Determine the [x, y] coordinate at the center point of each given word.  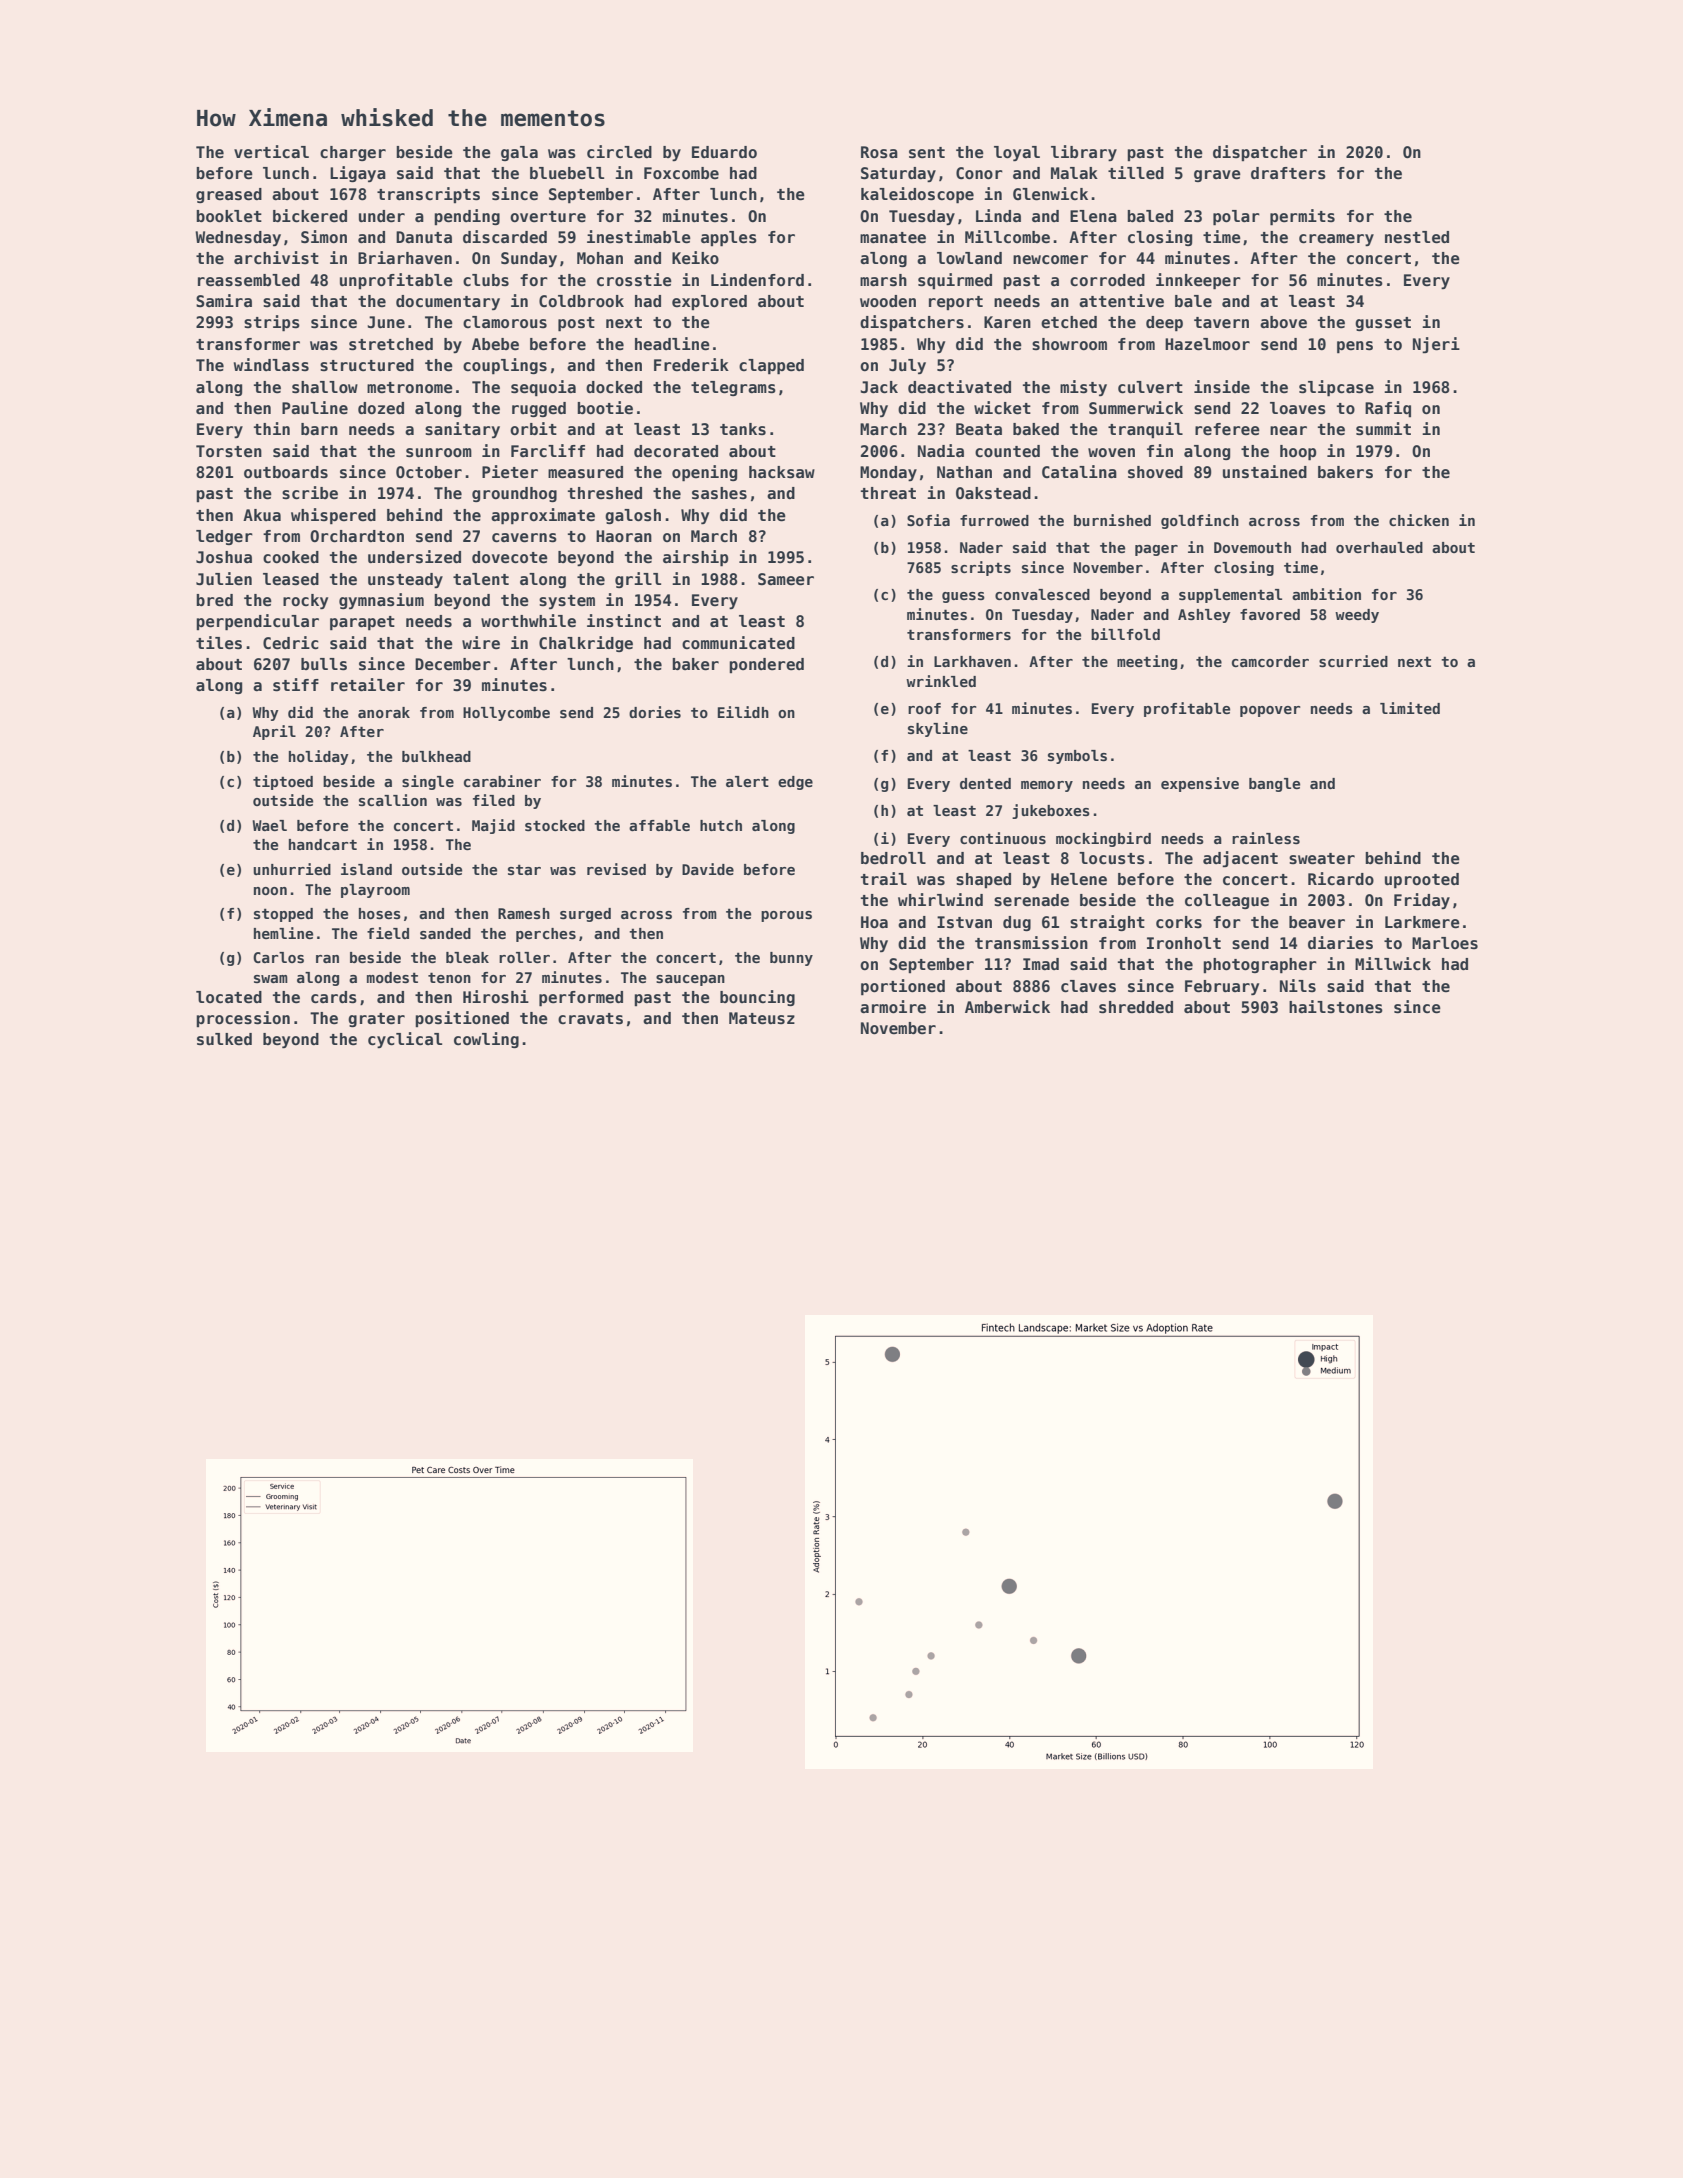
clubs [486, 280]
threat [888, 493]
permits [1302, 217]
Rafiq [1388, 409]
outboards [286, 472]
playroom [375, 891]
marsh [883, 280]
